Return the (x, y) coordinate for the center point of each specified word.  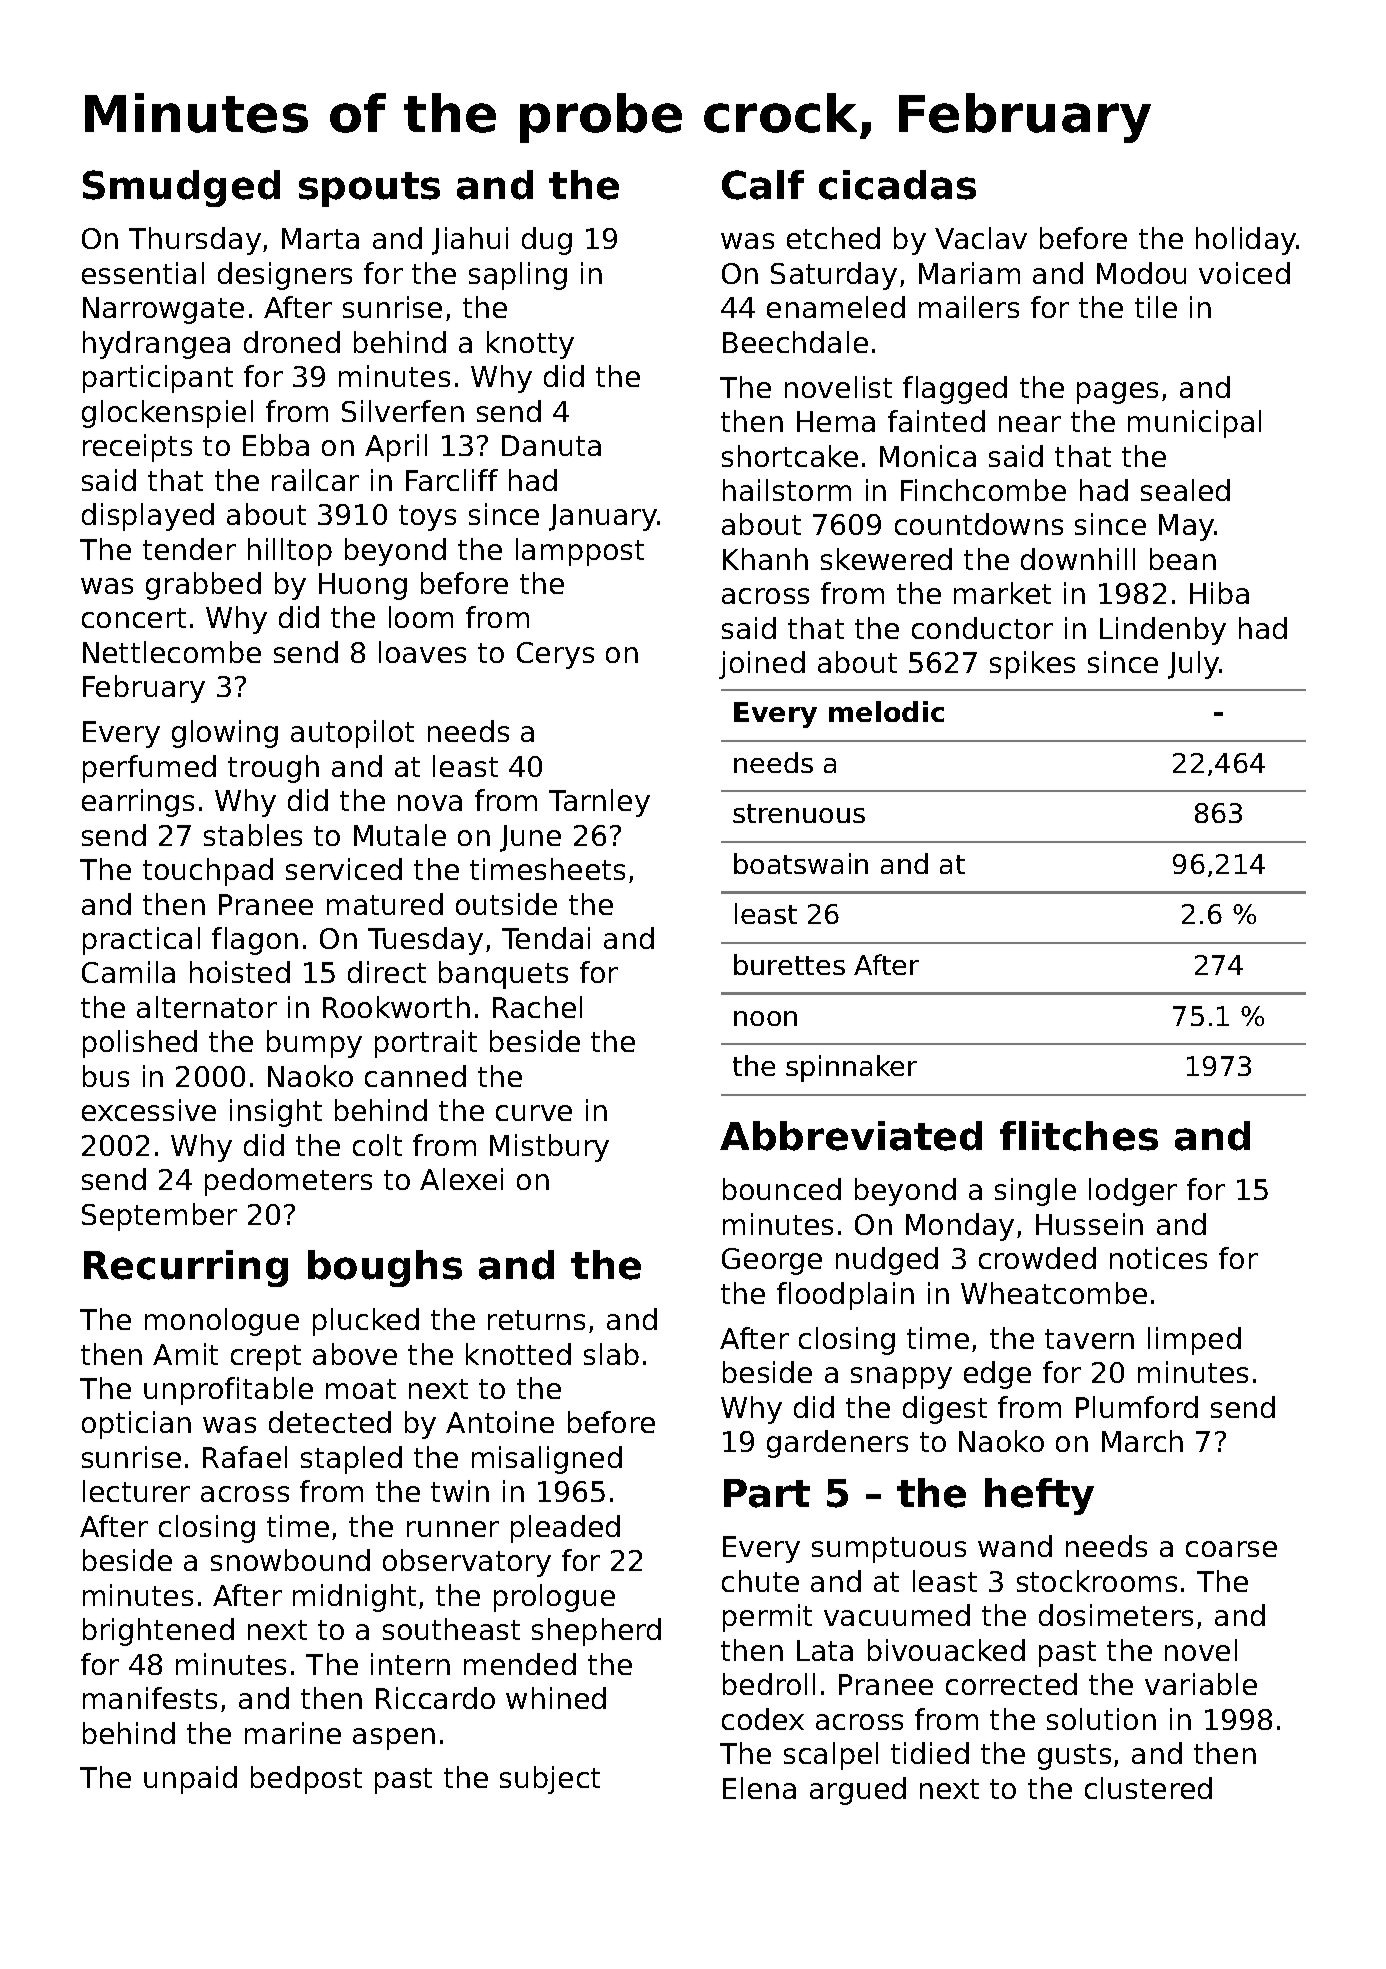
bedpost (306, 1780)
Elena (759, 1788)
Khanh (765, 559)
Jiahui (470, 241)
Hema (836, 421)
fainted (936, 421)
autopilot (352, 734)
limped (1194, 1341)
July (1194, 665)
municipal (1194, 424)
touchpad (208, 872)
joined (762, 665)
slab (611, 1354)
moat (361, 1389)
